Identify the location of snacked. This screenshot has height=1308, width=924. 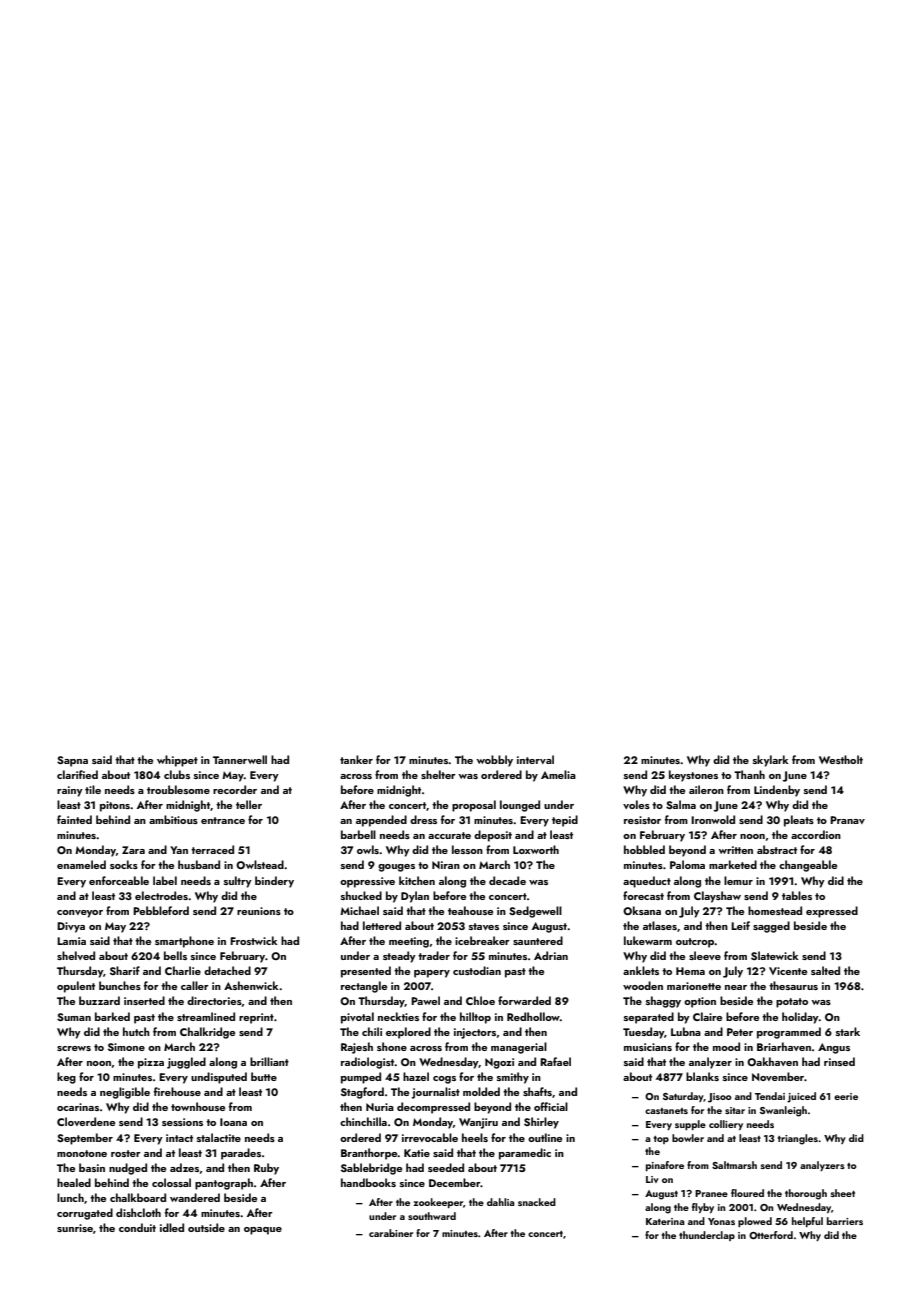
(537, 1202).
